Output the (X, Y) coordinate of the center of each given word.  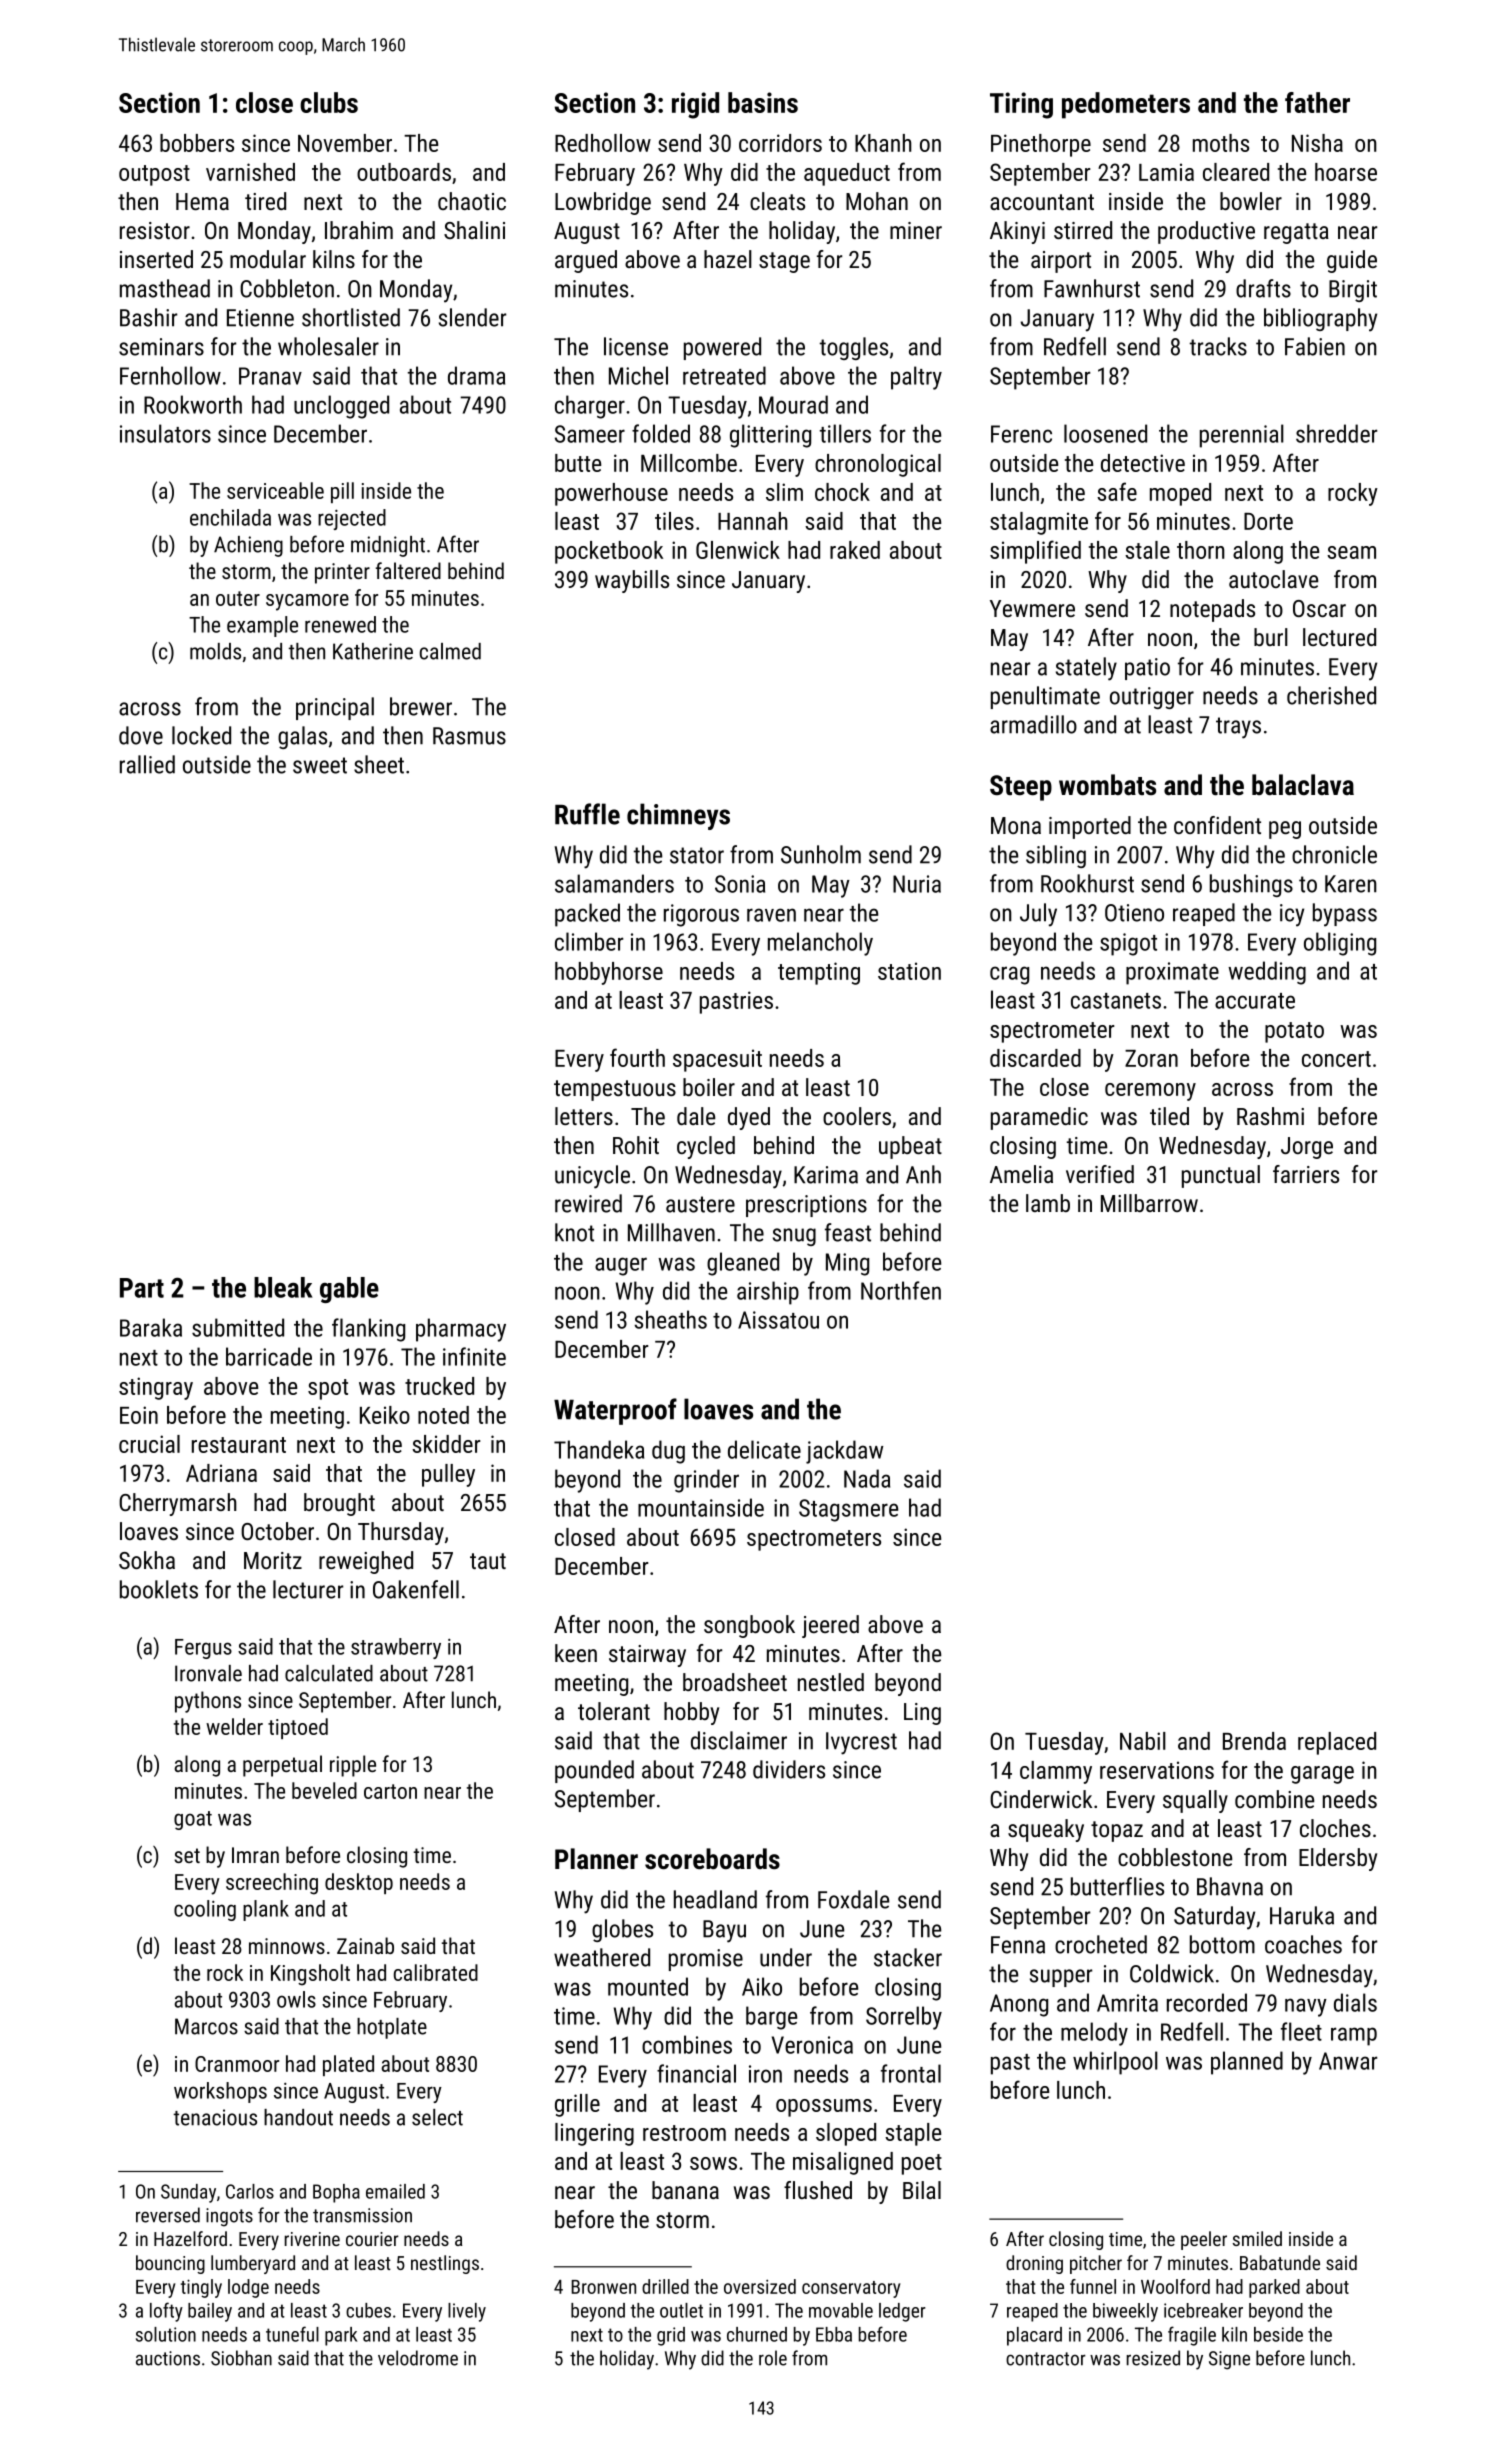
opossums (824, 2108)
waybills (632, 581)
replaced (1337, 1743)
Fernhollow (170, 375)
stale (1147, 550)
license (636, 346)
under (786, 1957)
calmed (450, 651)
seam (1351, 552)
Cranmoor (237, 2064)
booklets (159, 1589)
